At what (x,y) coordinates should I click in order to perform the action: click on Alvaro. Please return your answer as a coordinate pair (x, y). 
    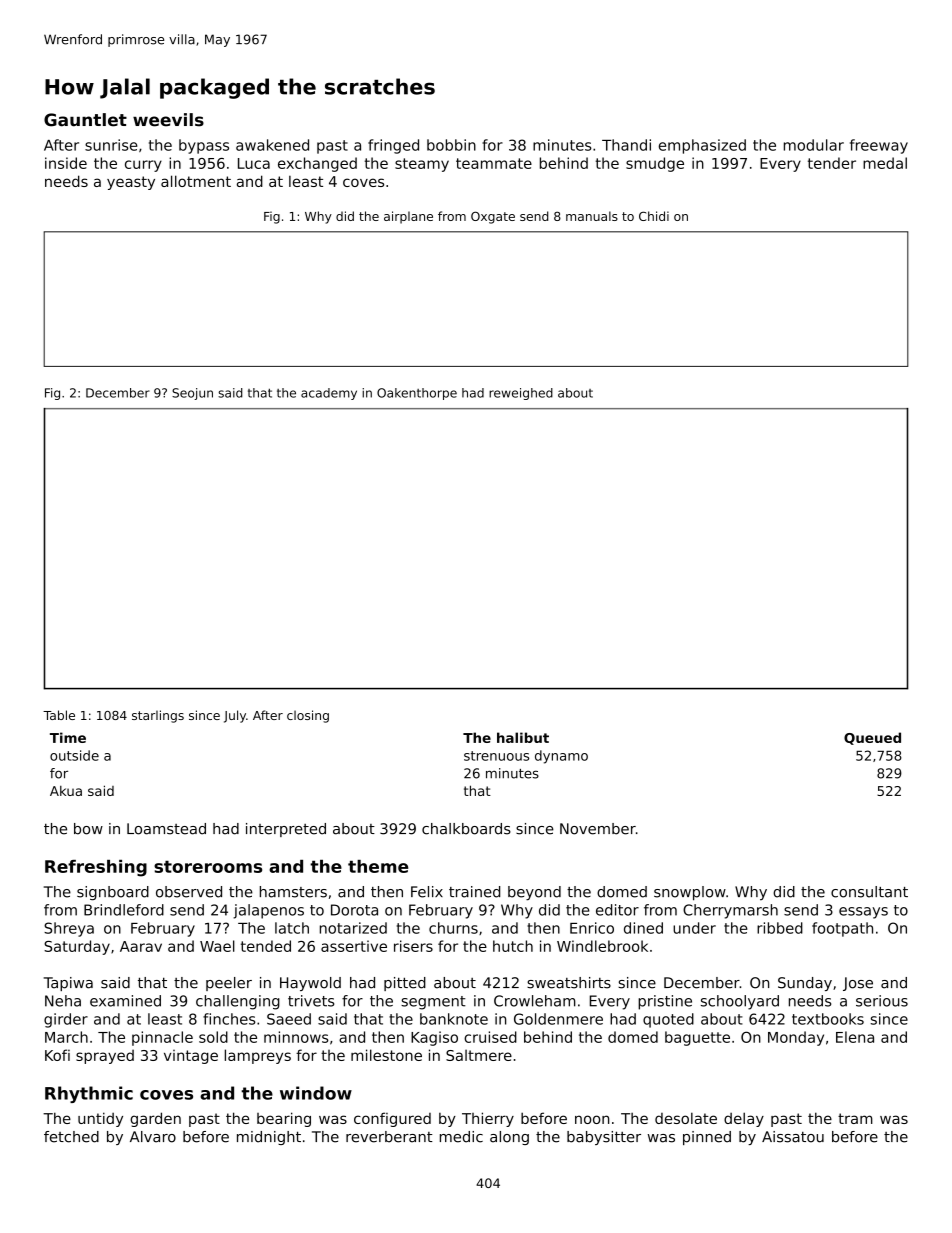
    Looking at the image, I should click on (153, 1137).
